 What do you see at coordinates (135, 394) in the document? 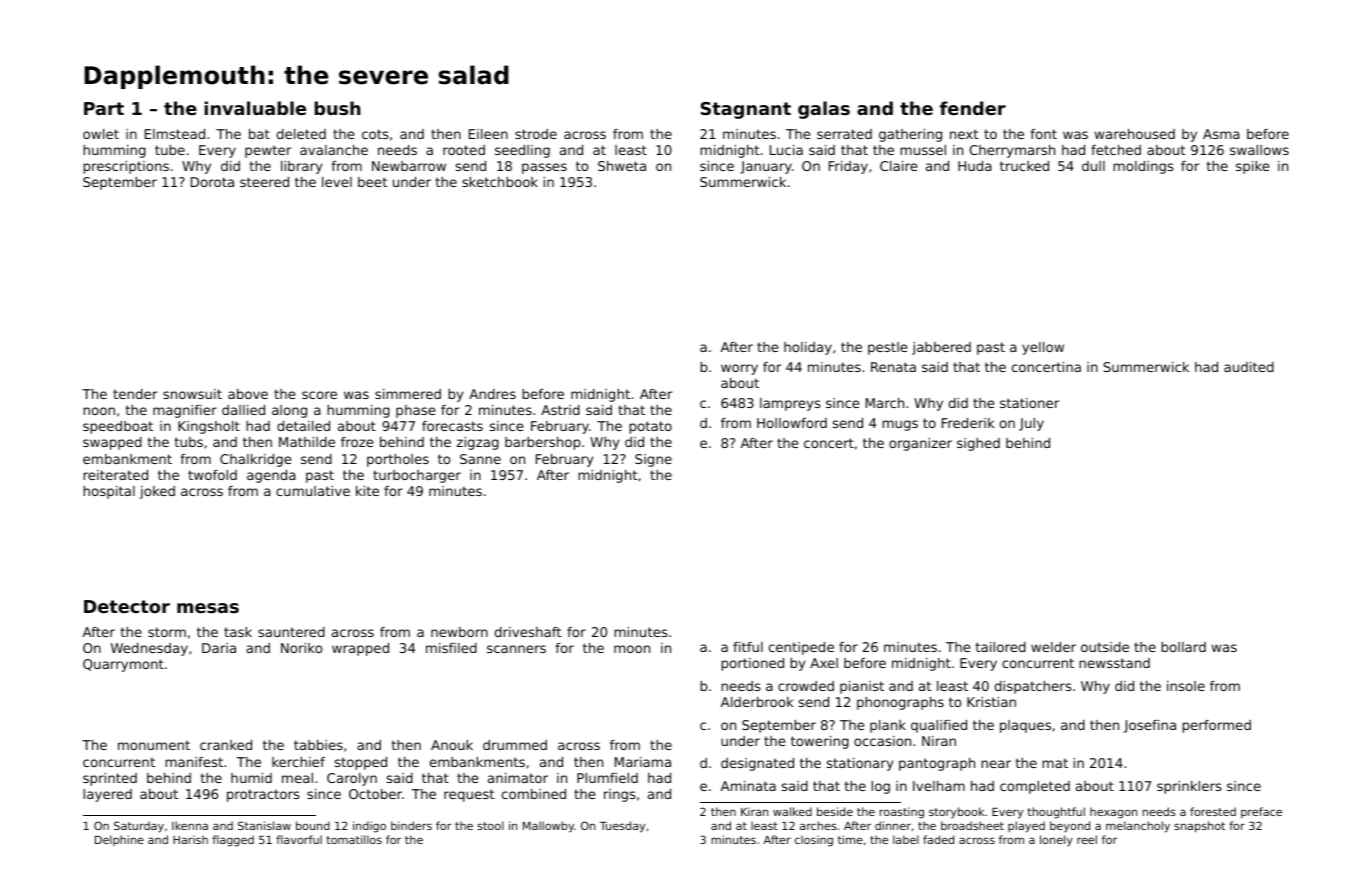
I see `tender` at bounding box center [135, 394].
